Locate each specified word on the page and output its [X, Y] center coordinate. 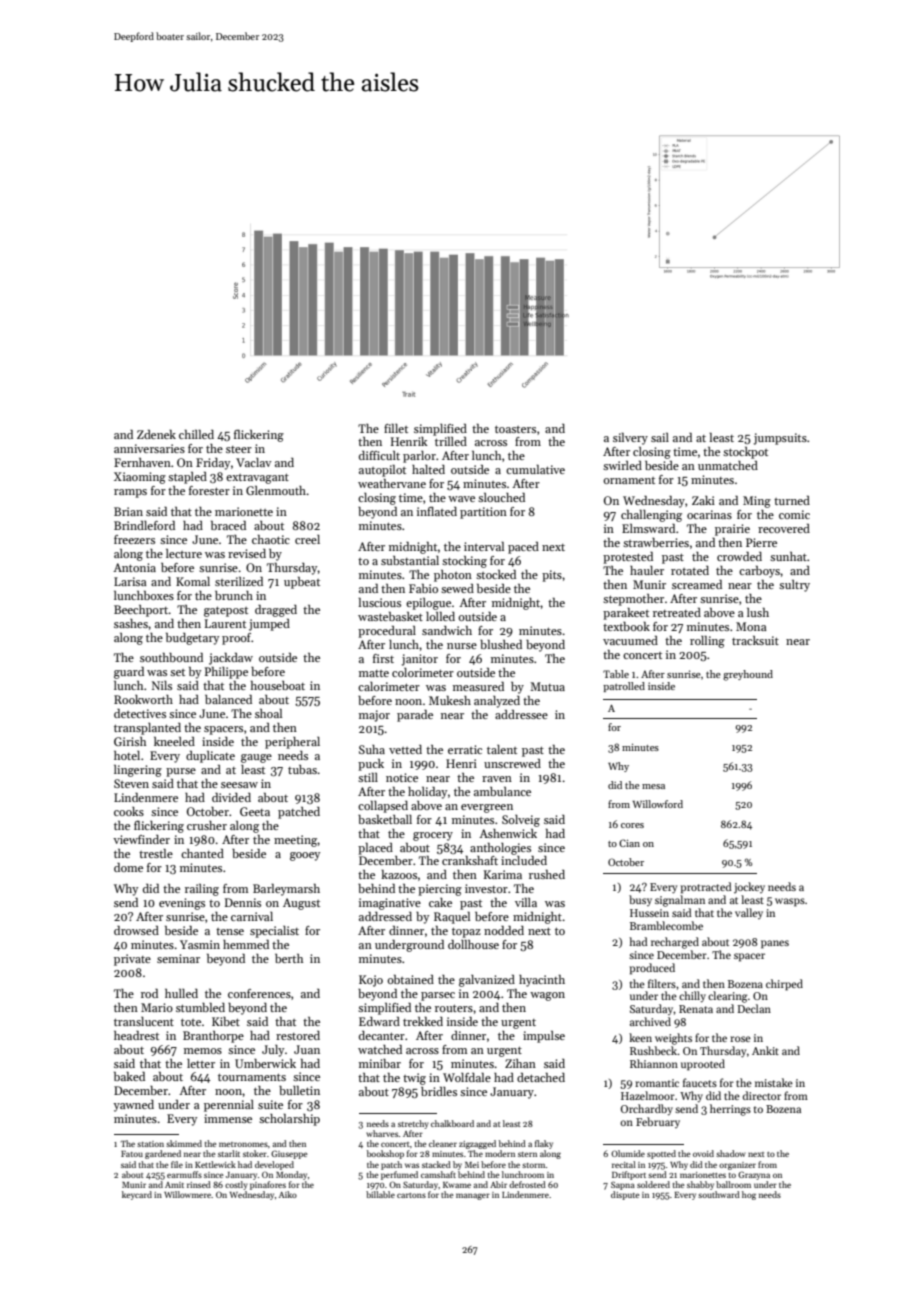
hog [749, 1195]
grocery [433, 836]
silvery [630, 439]
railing [202, 890]
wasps [790, 902]
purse [181, 772]
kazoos [399, 874]
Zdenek [156, 434]
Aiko [288, 1194]
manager [473, 1196]
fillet [396, 428]
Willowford [657, 804]
